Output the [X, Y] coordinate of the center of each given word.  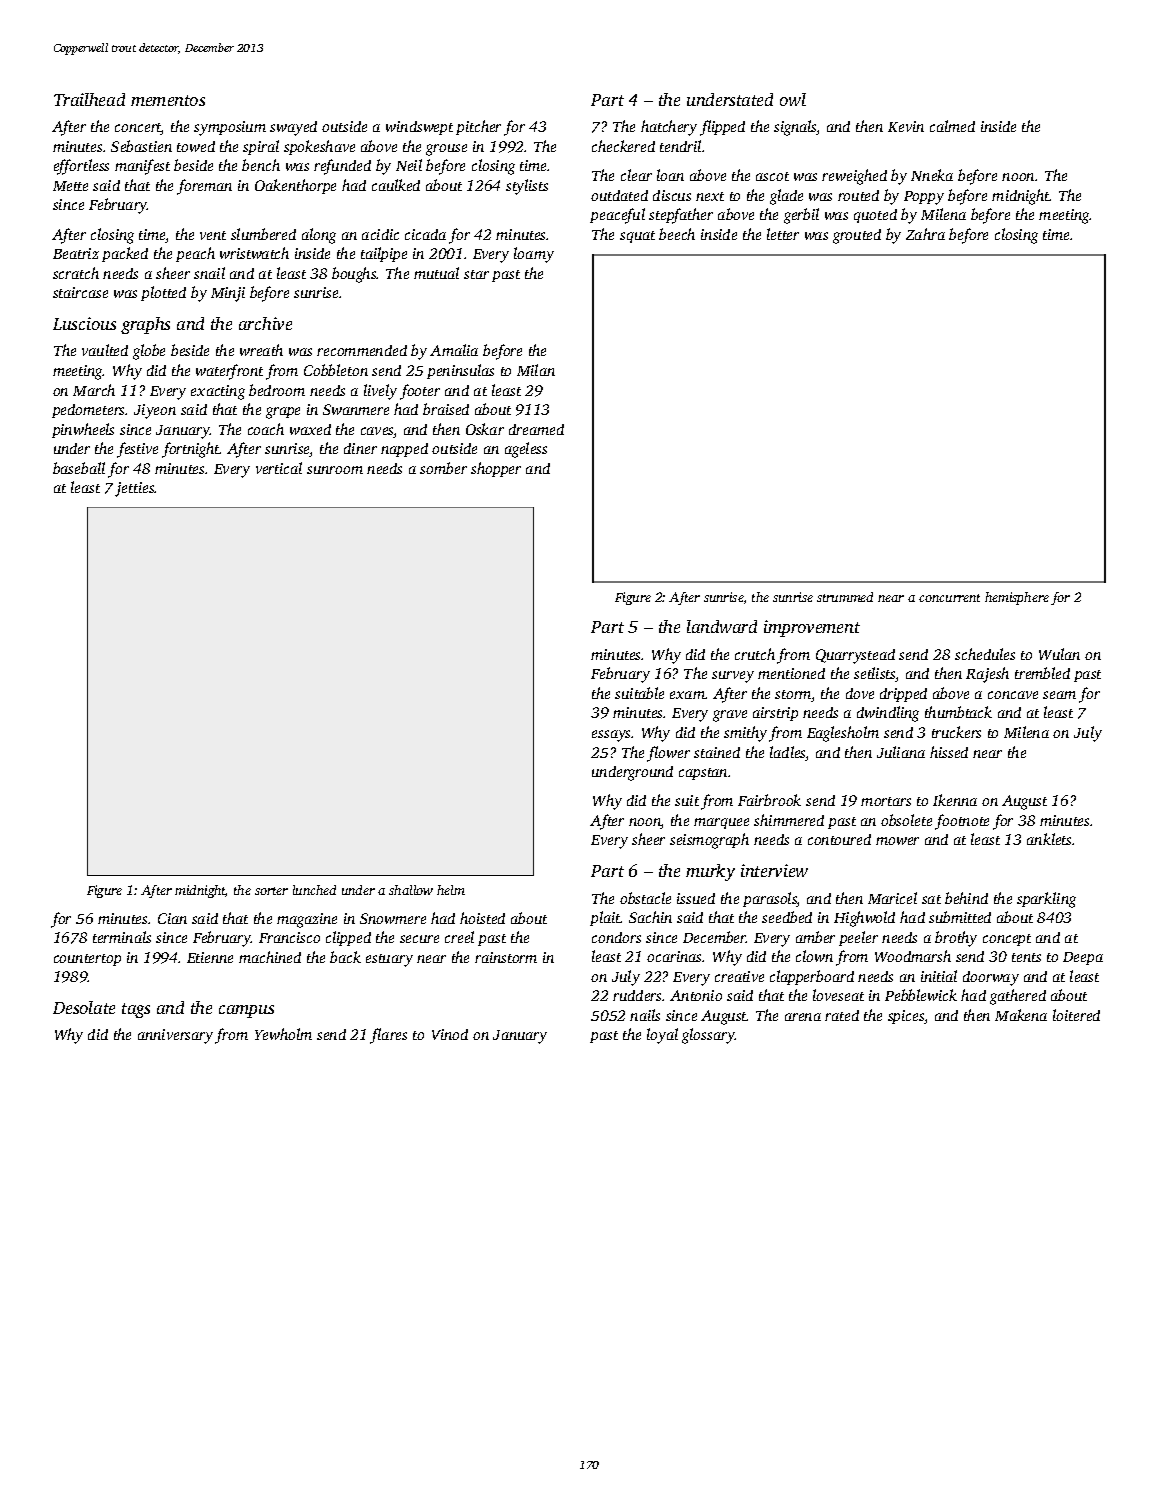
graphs [145, 325]
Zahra [925, 234]
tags [136, 1010]
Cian [172, 918]
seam [1059, 695]
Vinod [450, 1034]
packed [125, 254]
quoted [875, 216]
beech [677, 234]
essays [611, 736]
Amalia [454, 350]
